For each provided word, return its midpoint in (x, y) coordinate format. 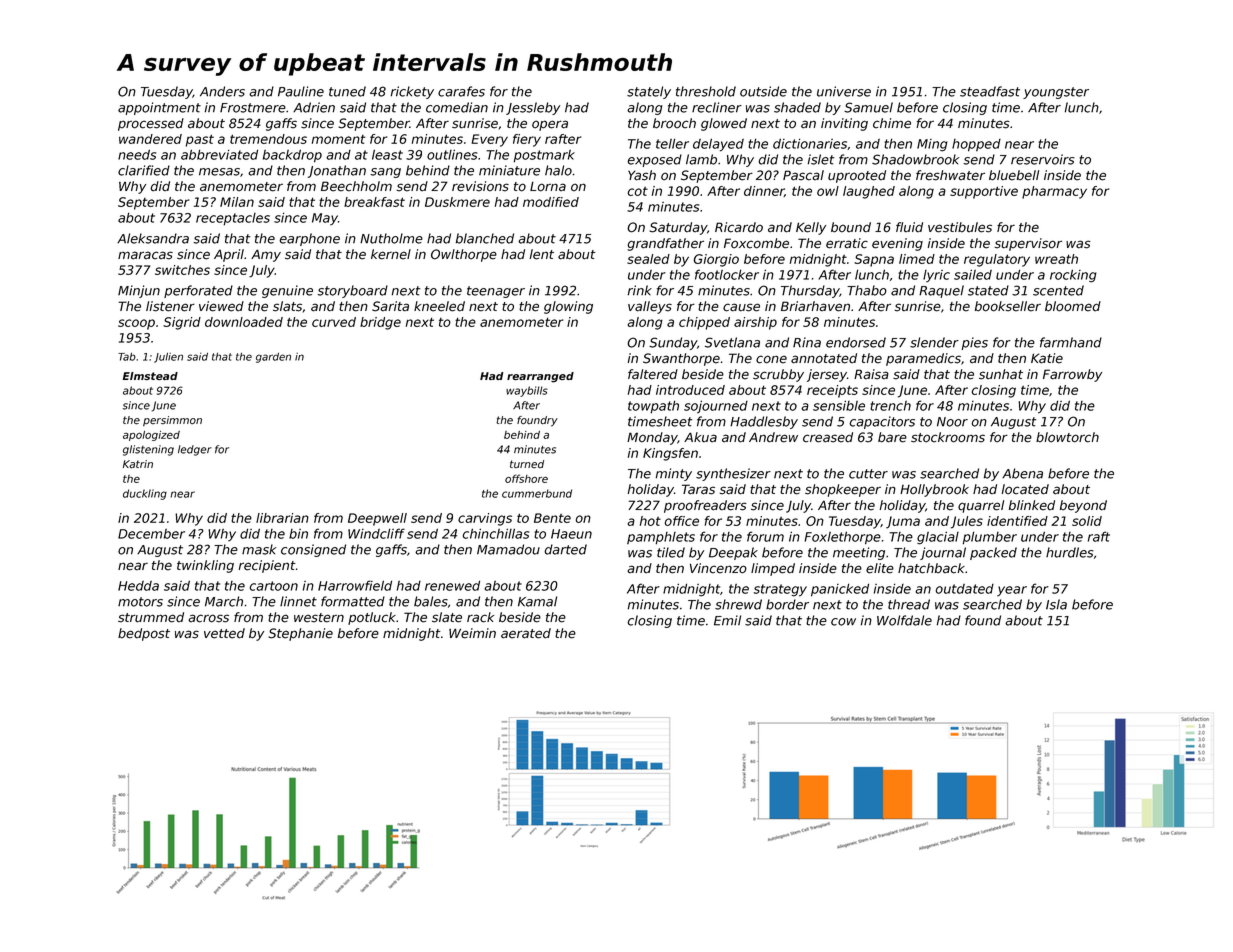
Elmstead (150, 376)
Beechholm (356, 186)
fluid (909, 227)
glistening (148, 450)
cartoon (274, 586)
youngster (1056, 93)
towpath (653, 407)
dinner (764, 191)
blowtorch (1067, 437)
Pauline (301, 91)
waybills (527, 391)
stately (649, 92)
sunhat (1001, 374)
